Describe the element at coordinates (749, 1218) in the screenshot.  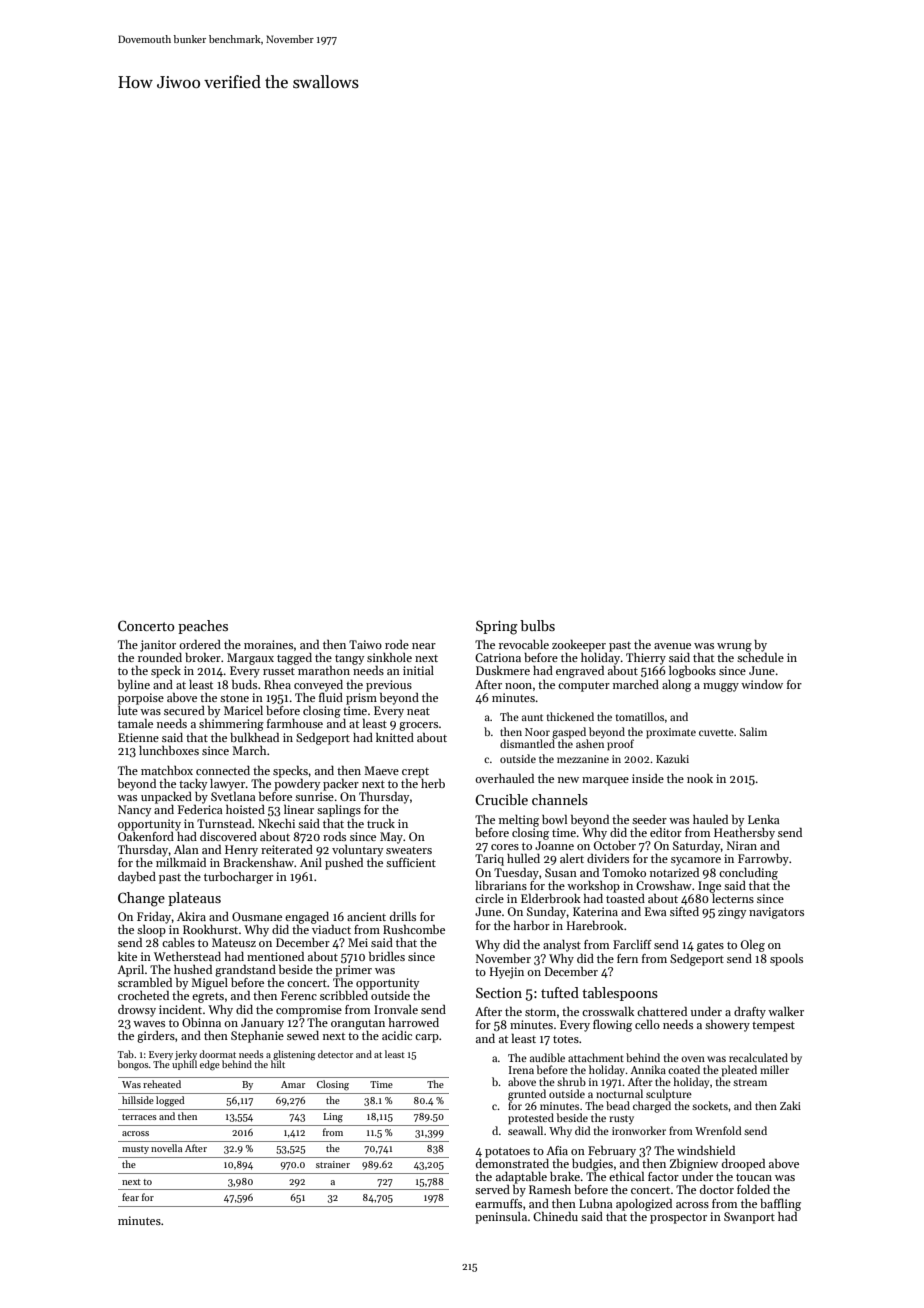
I see `Swanport` at that location.
